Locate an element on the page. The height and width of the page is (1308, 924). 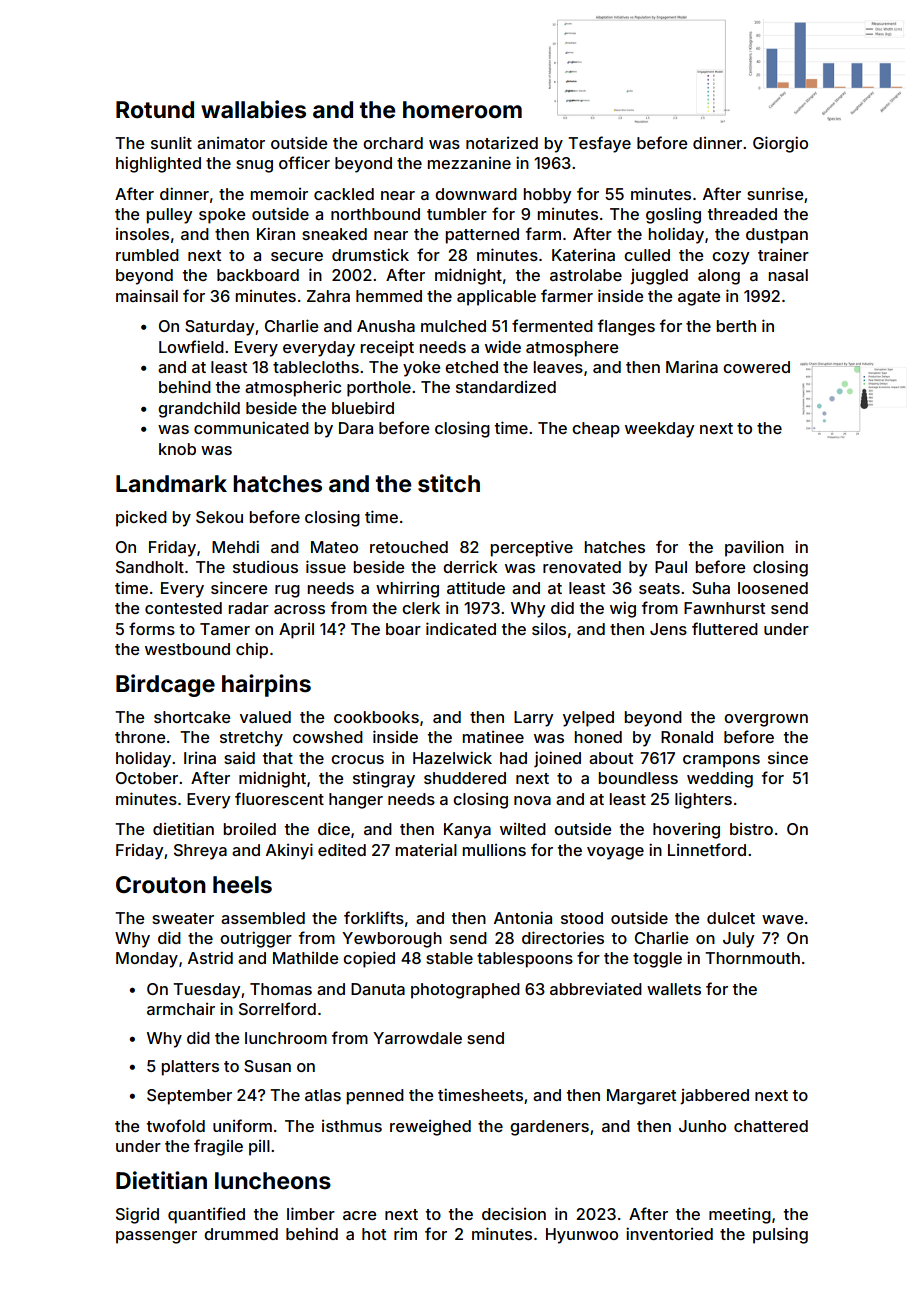
fragile is located at coordinates (218, 1147).
